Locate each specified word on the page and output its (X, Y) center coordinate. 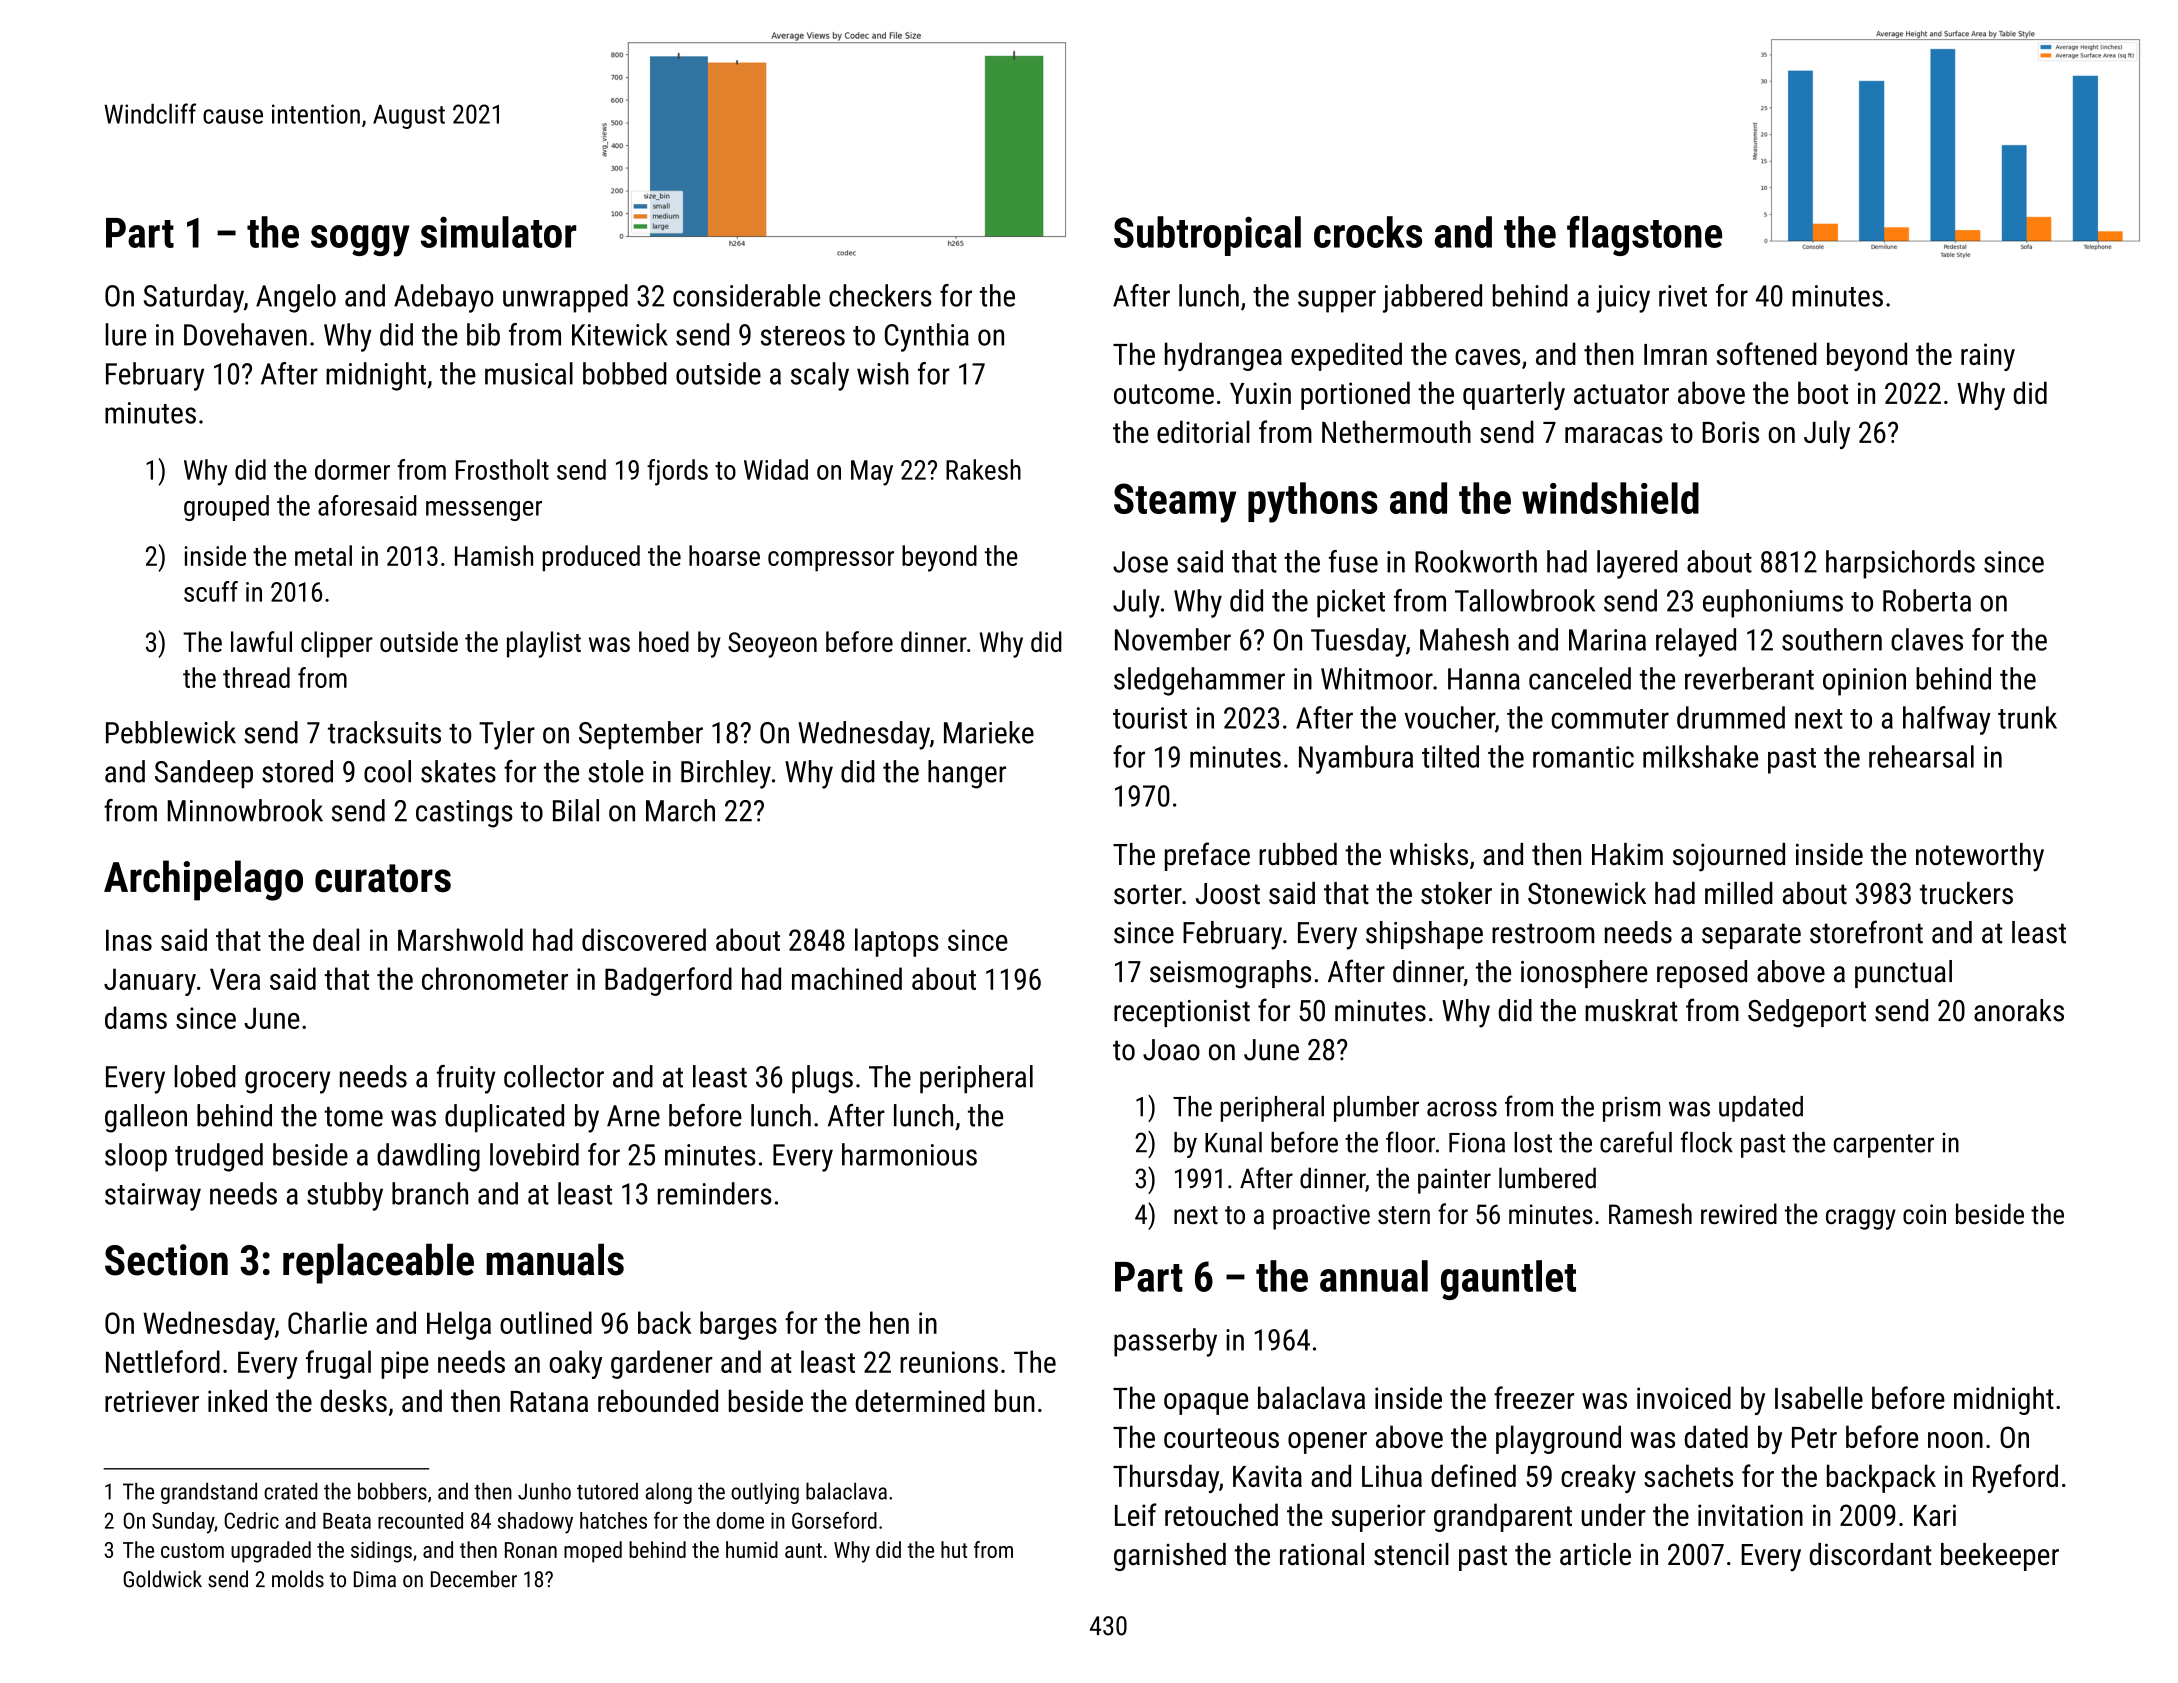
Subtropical (1207, 236)
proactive (1321, 1217)
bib (483, 334)
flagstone (1644, 236)
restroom (1543, 933)
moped (593, 1552)
